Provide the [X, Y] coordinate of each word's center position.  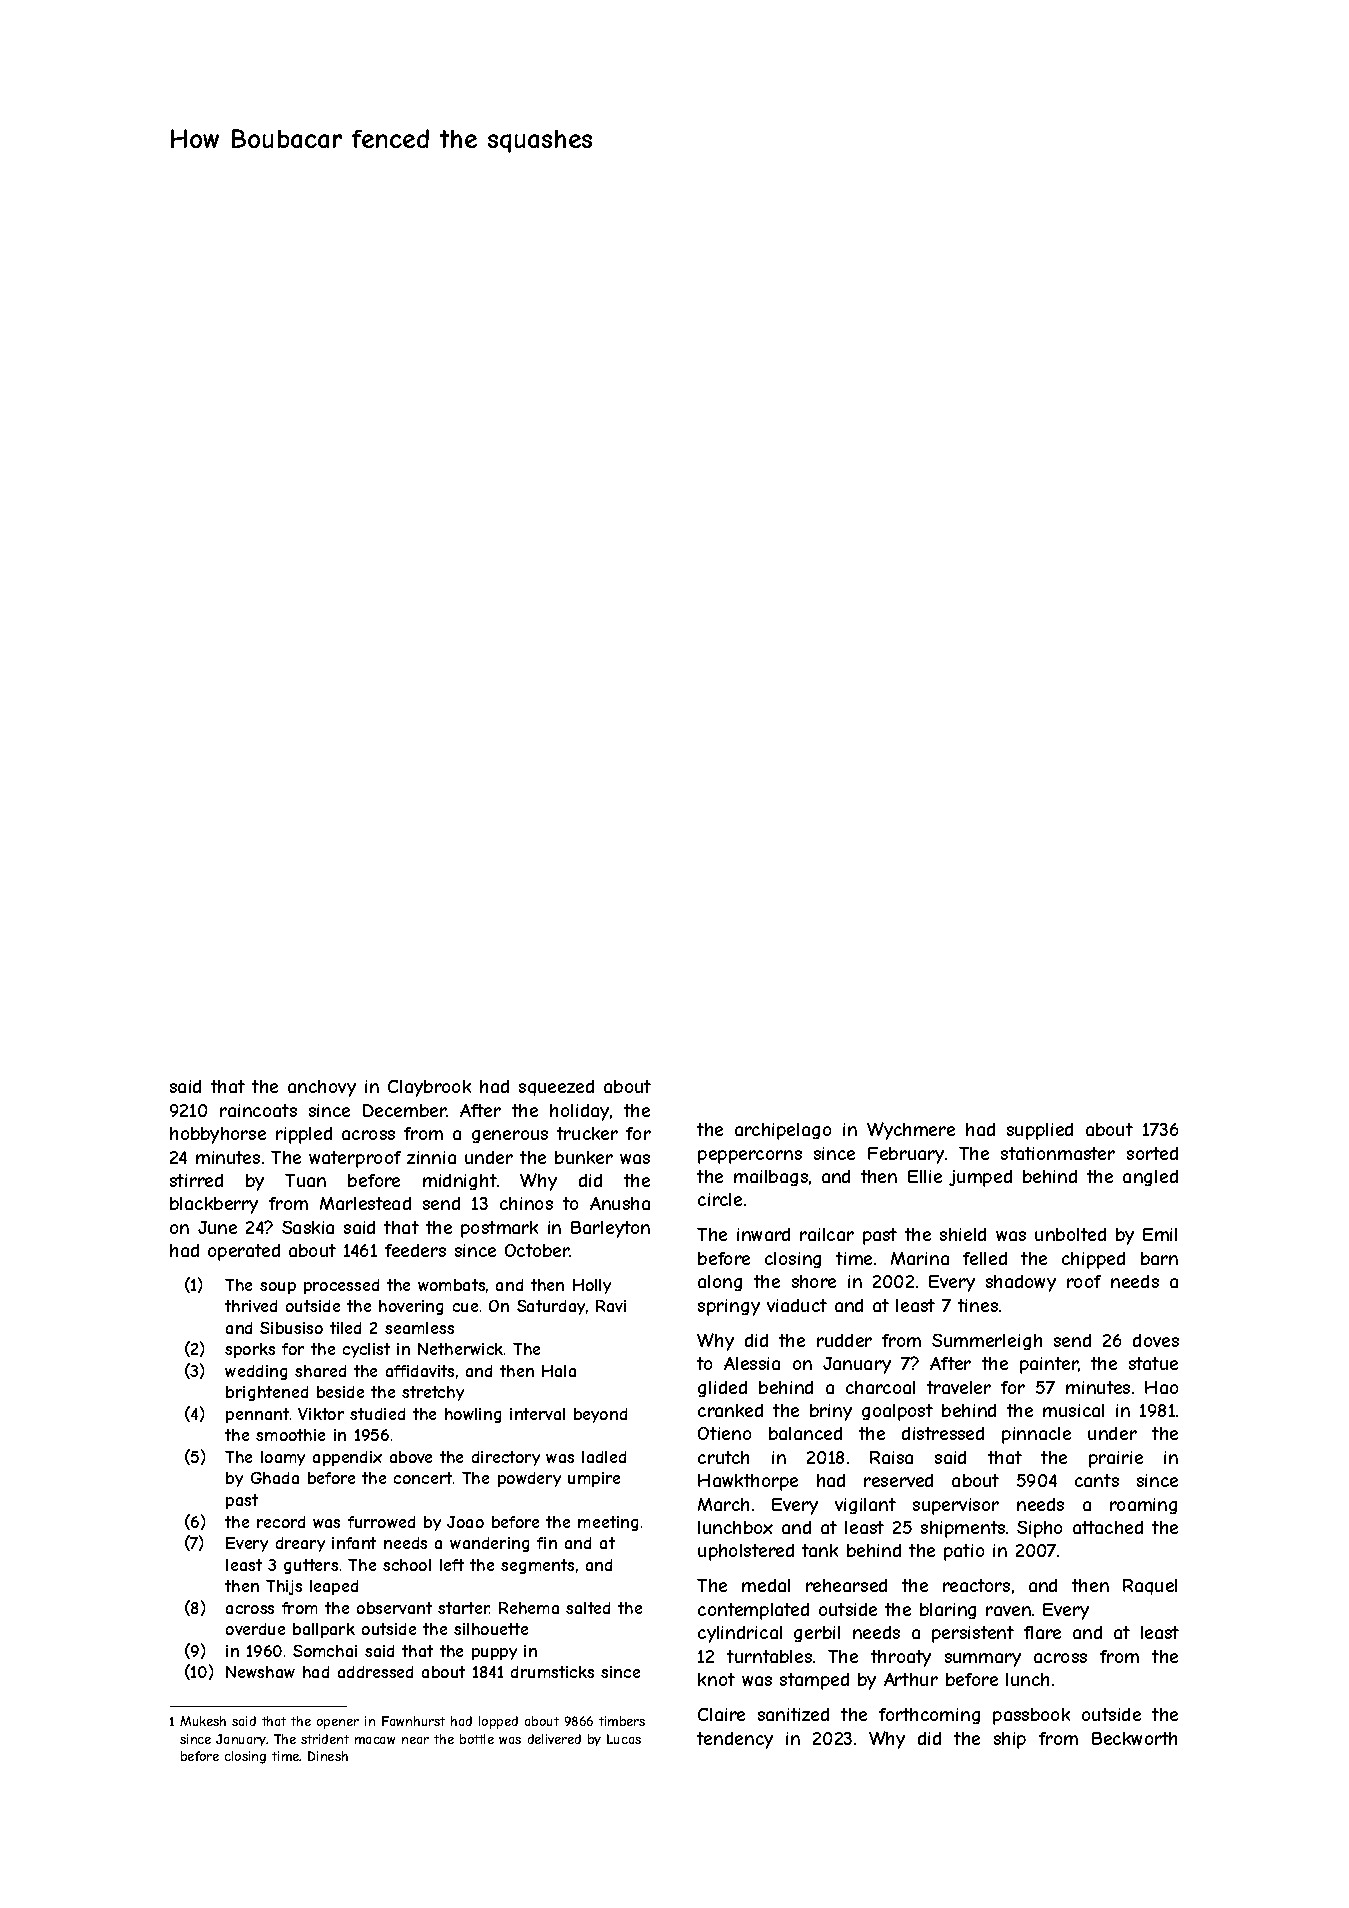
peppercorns [750, 1157]
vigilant [865, 1506]
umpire [594, 1479]
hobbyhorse [218, 1135]
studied [377, 1414]
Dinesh [328, 1756]
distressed [943, 1433]
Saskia [308, 1227]
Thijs [284, 1587]
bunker [584, 1157]
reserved [898, 1480]
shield [963, 1234]
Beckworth [1134, 1738]
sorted [1152, 1153]
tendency [735, 1740]
